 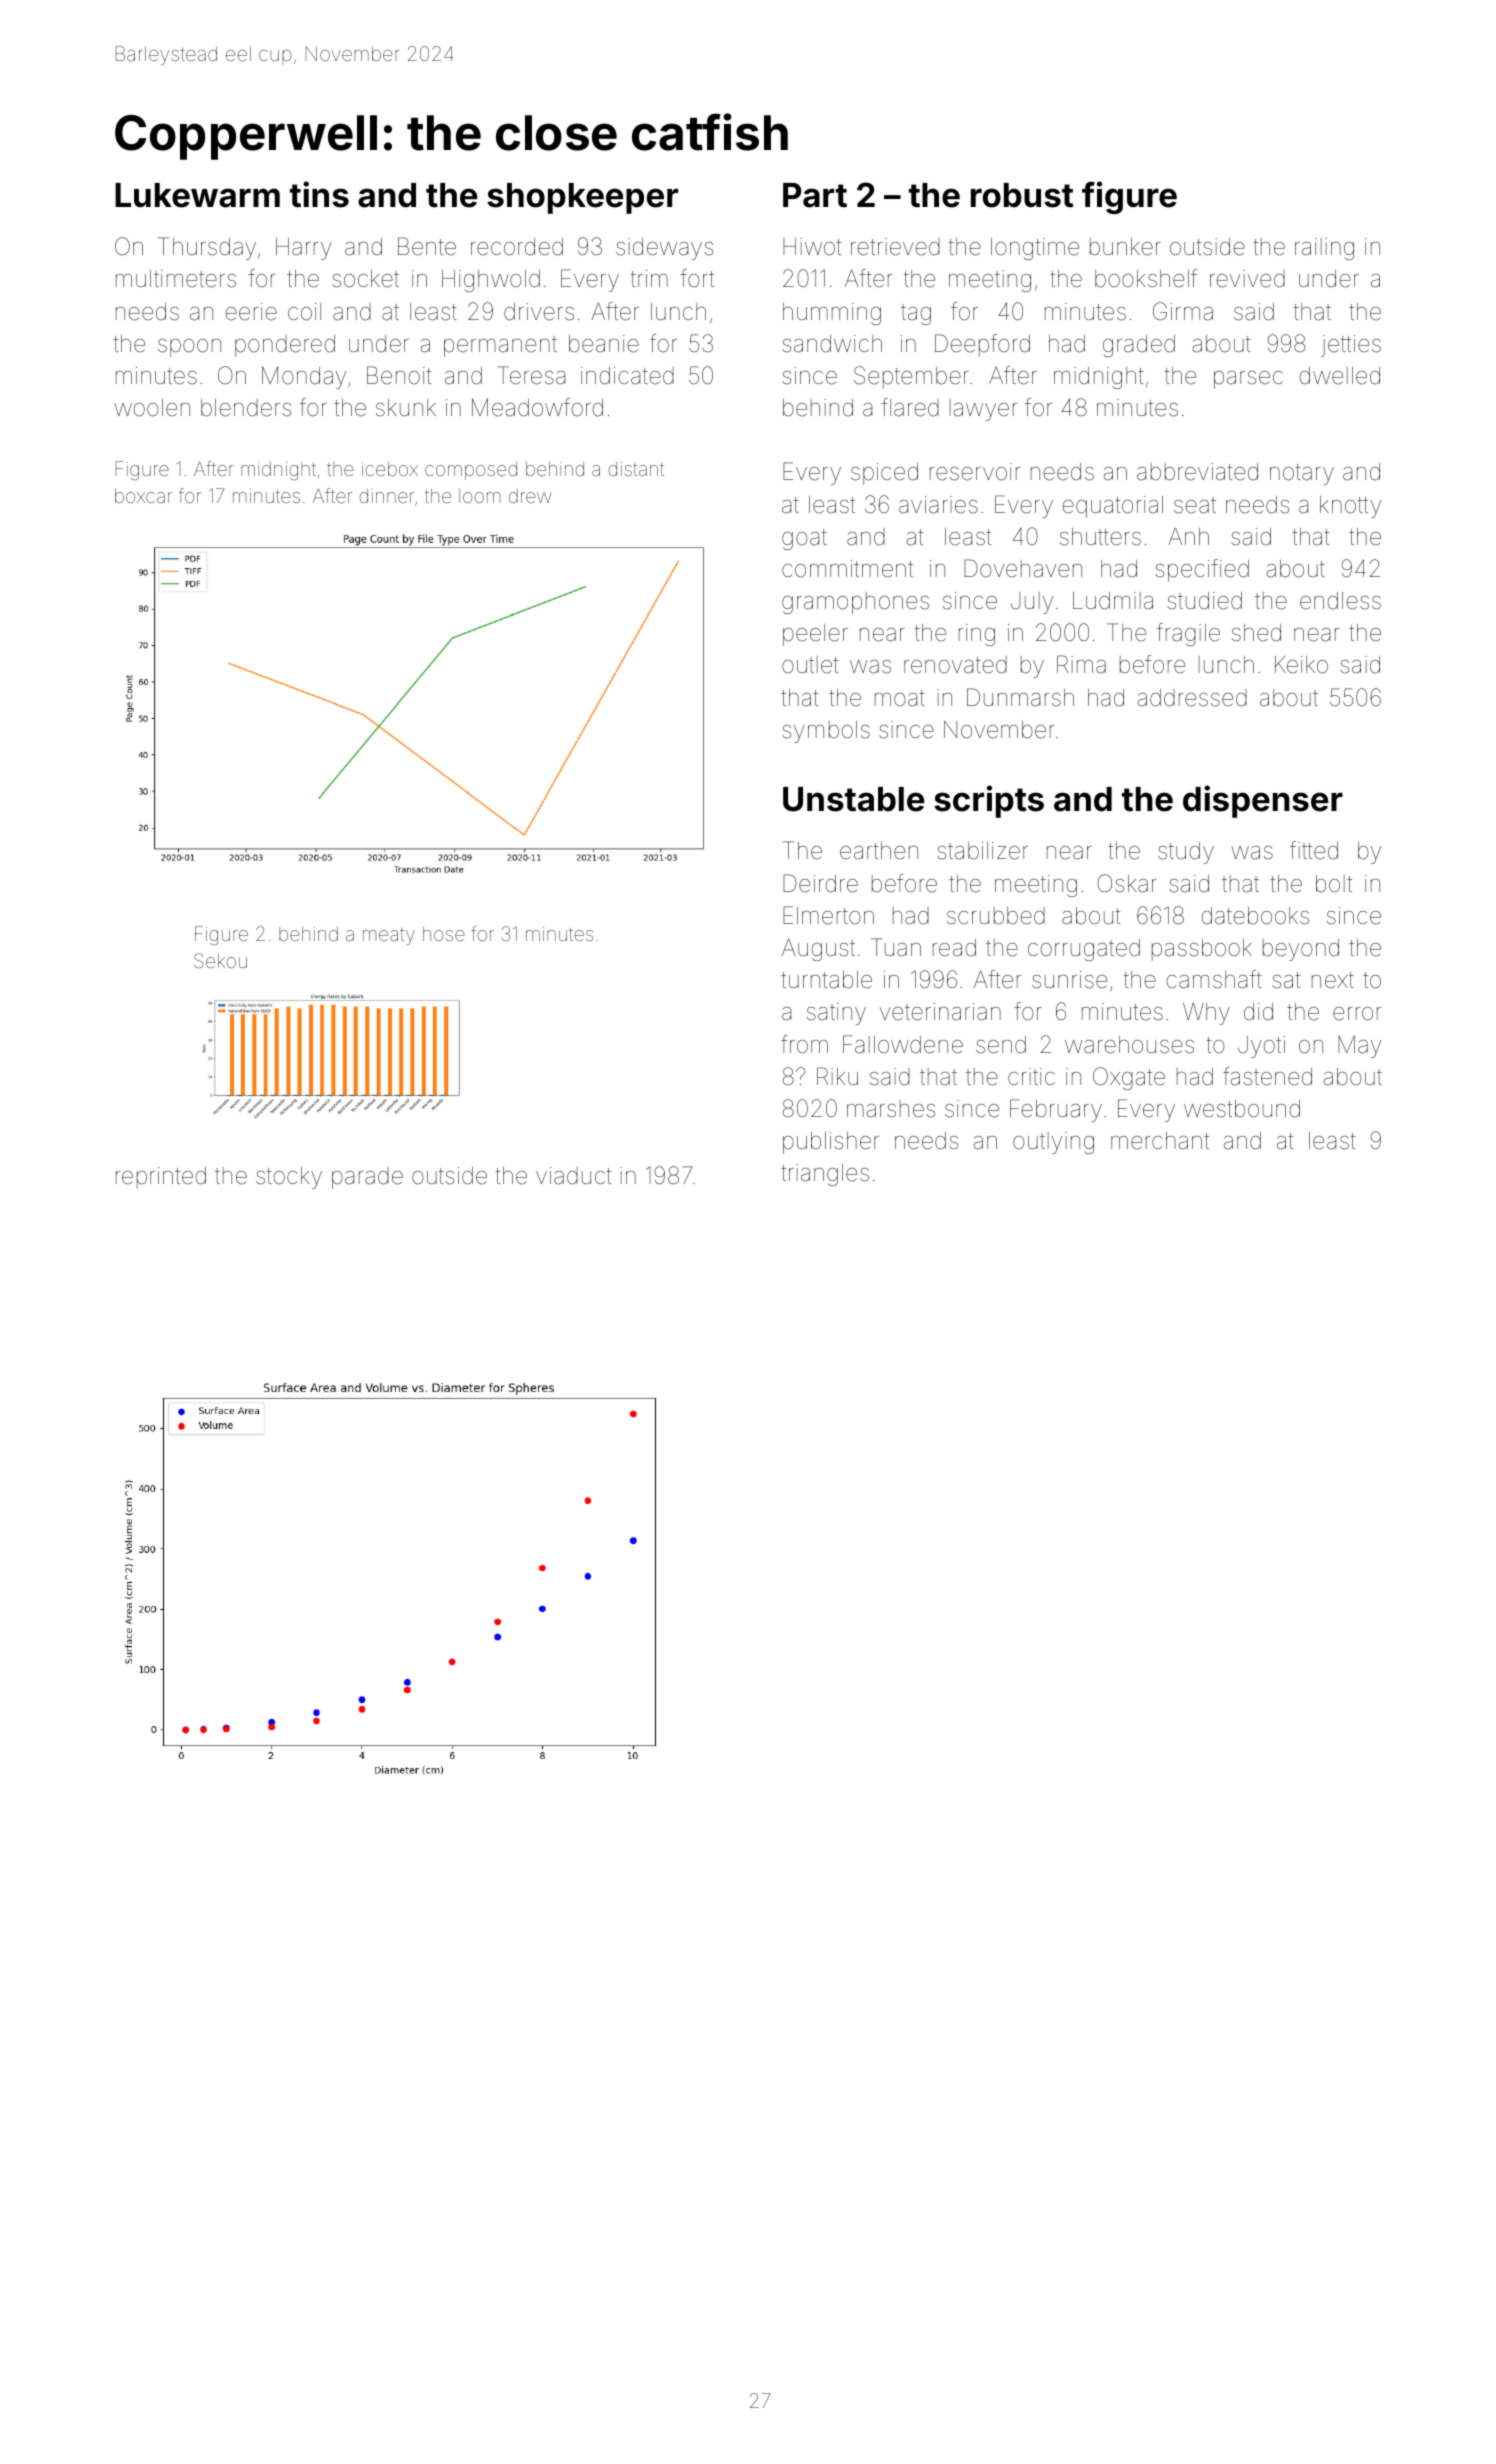 I want to click on viaduct, so click(x=574, y=1176).
